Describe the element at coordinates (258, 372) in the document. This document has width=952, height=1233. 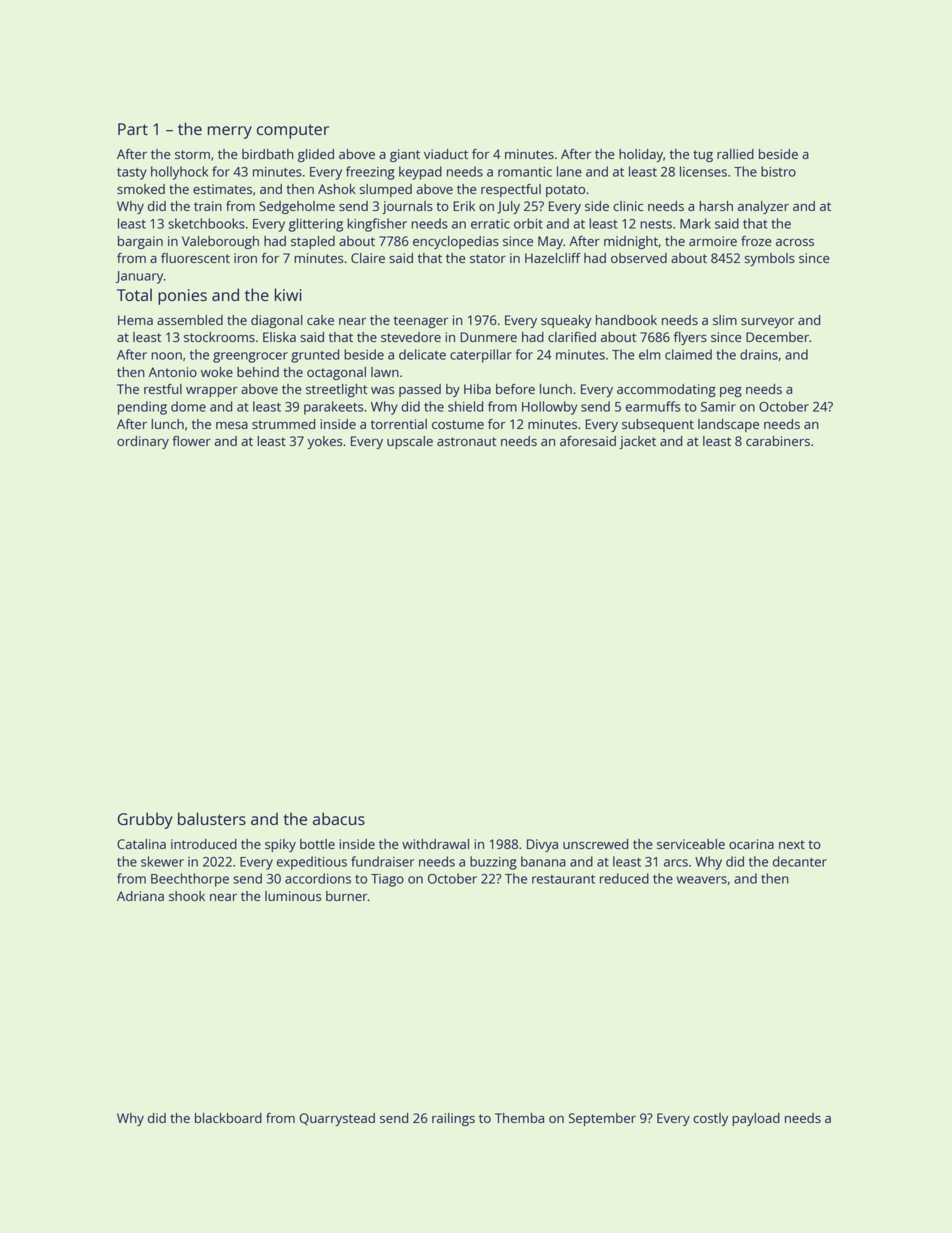
I see `behind` at that location.
